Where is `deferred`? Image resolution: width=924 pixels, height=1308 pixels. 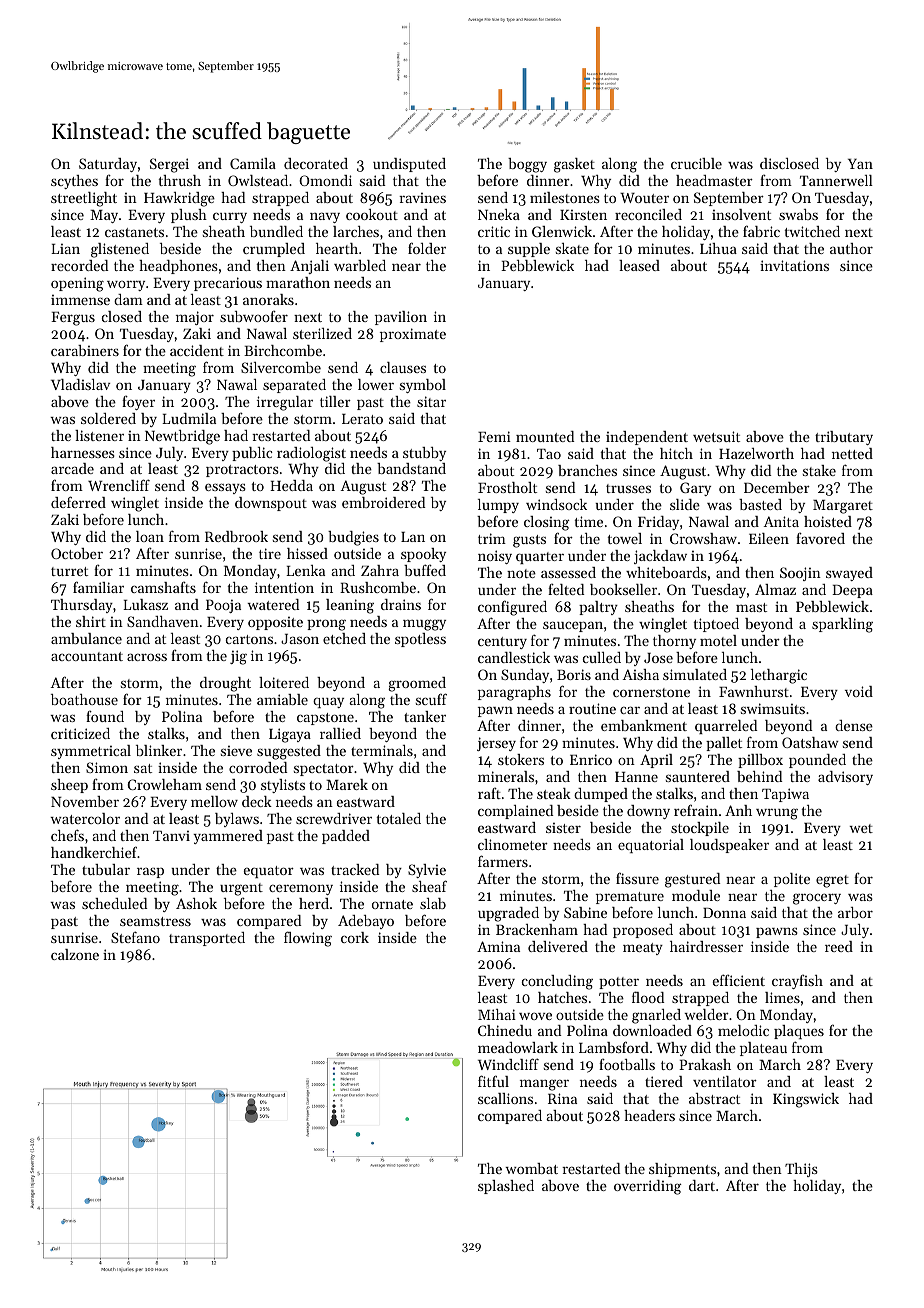
deferred is located at coordinates (78, 502).
